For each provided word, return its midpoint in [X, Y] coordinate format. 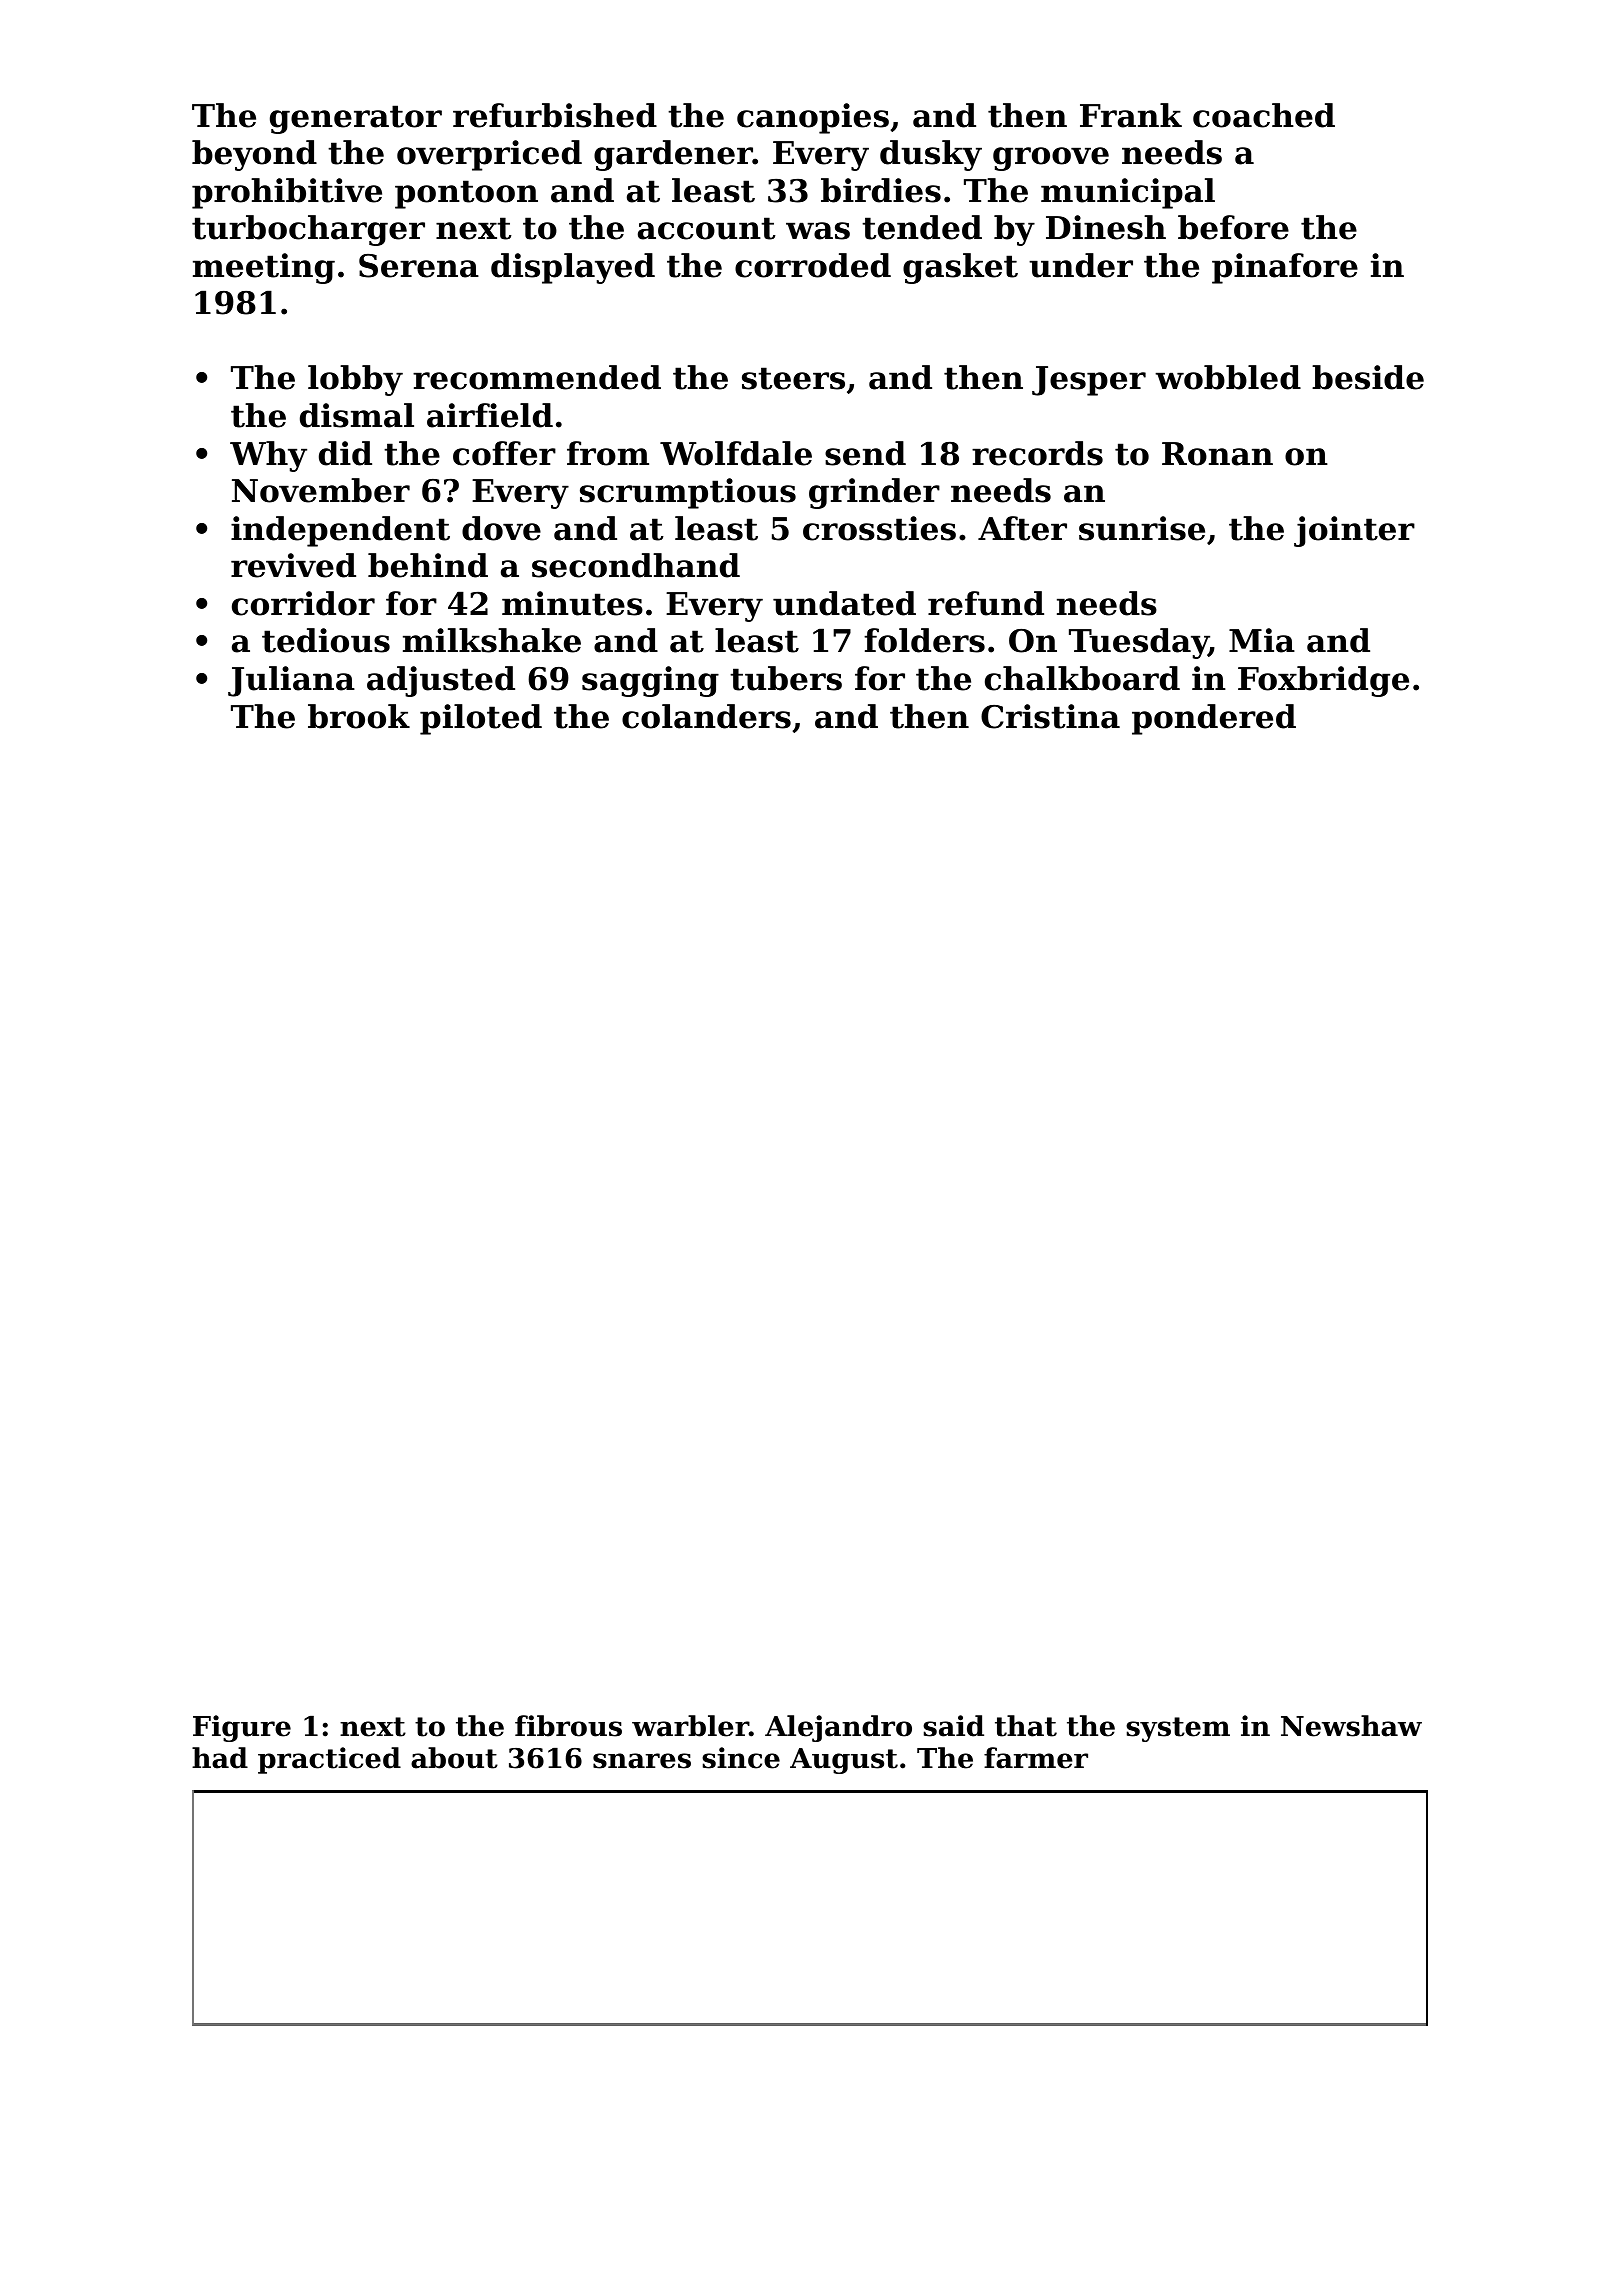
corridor [303, 603]
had [220, 1758]
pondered [1214, 719]
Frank [1131, 115]
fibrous [568, 1726]
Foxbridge [1323, 681]
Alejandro [838, 1728]
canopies [813, 118]
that [1026, 1726]
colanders [706, 716]
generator [356, 119]
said [953, 1726]
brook [359, 716]
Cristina [1050, 716]
